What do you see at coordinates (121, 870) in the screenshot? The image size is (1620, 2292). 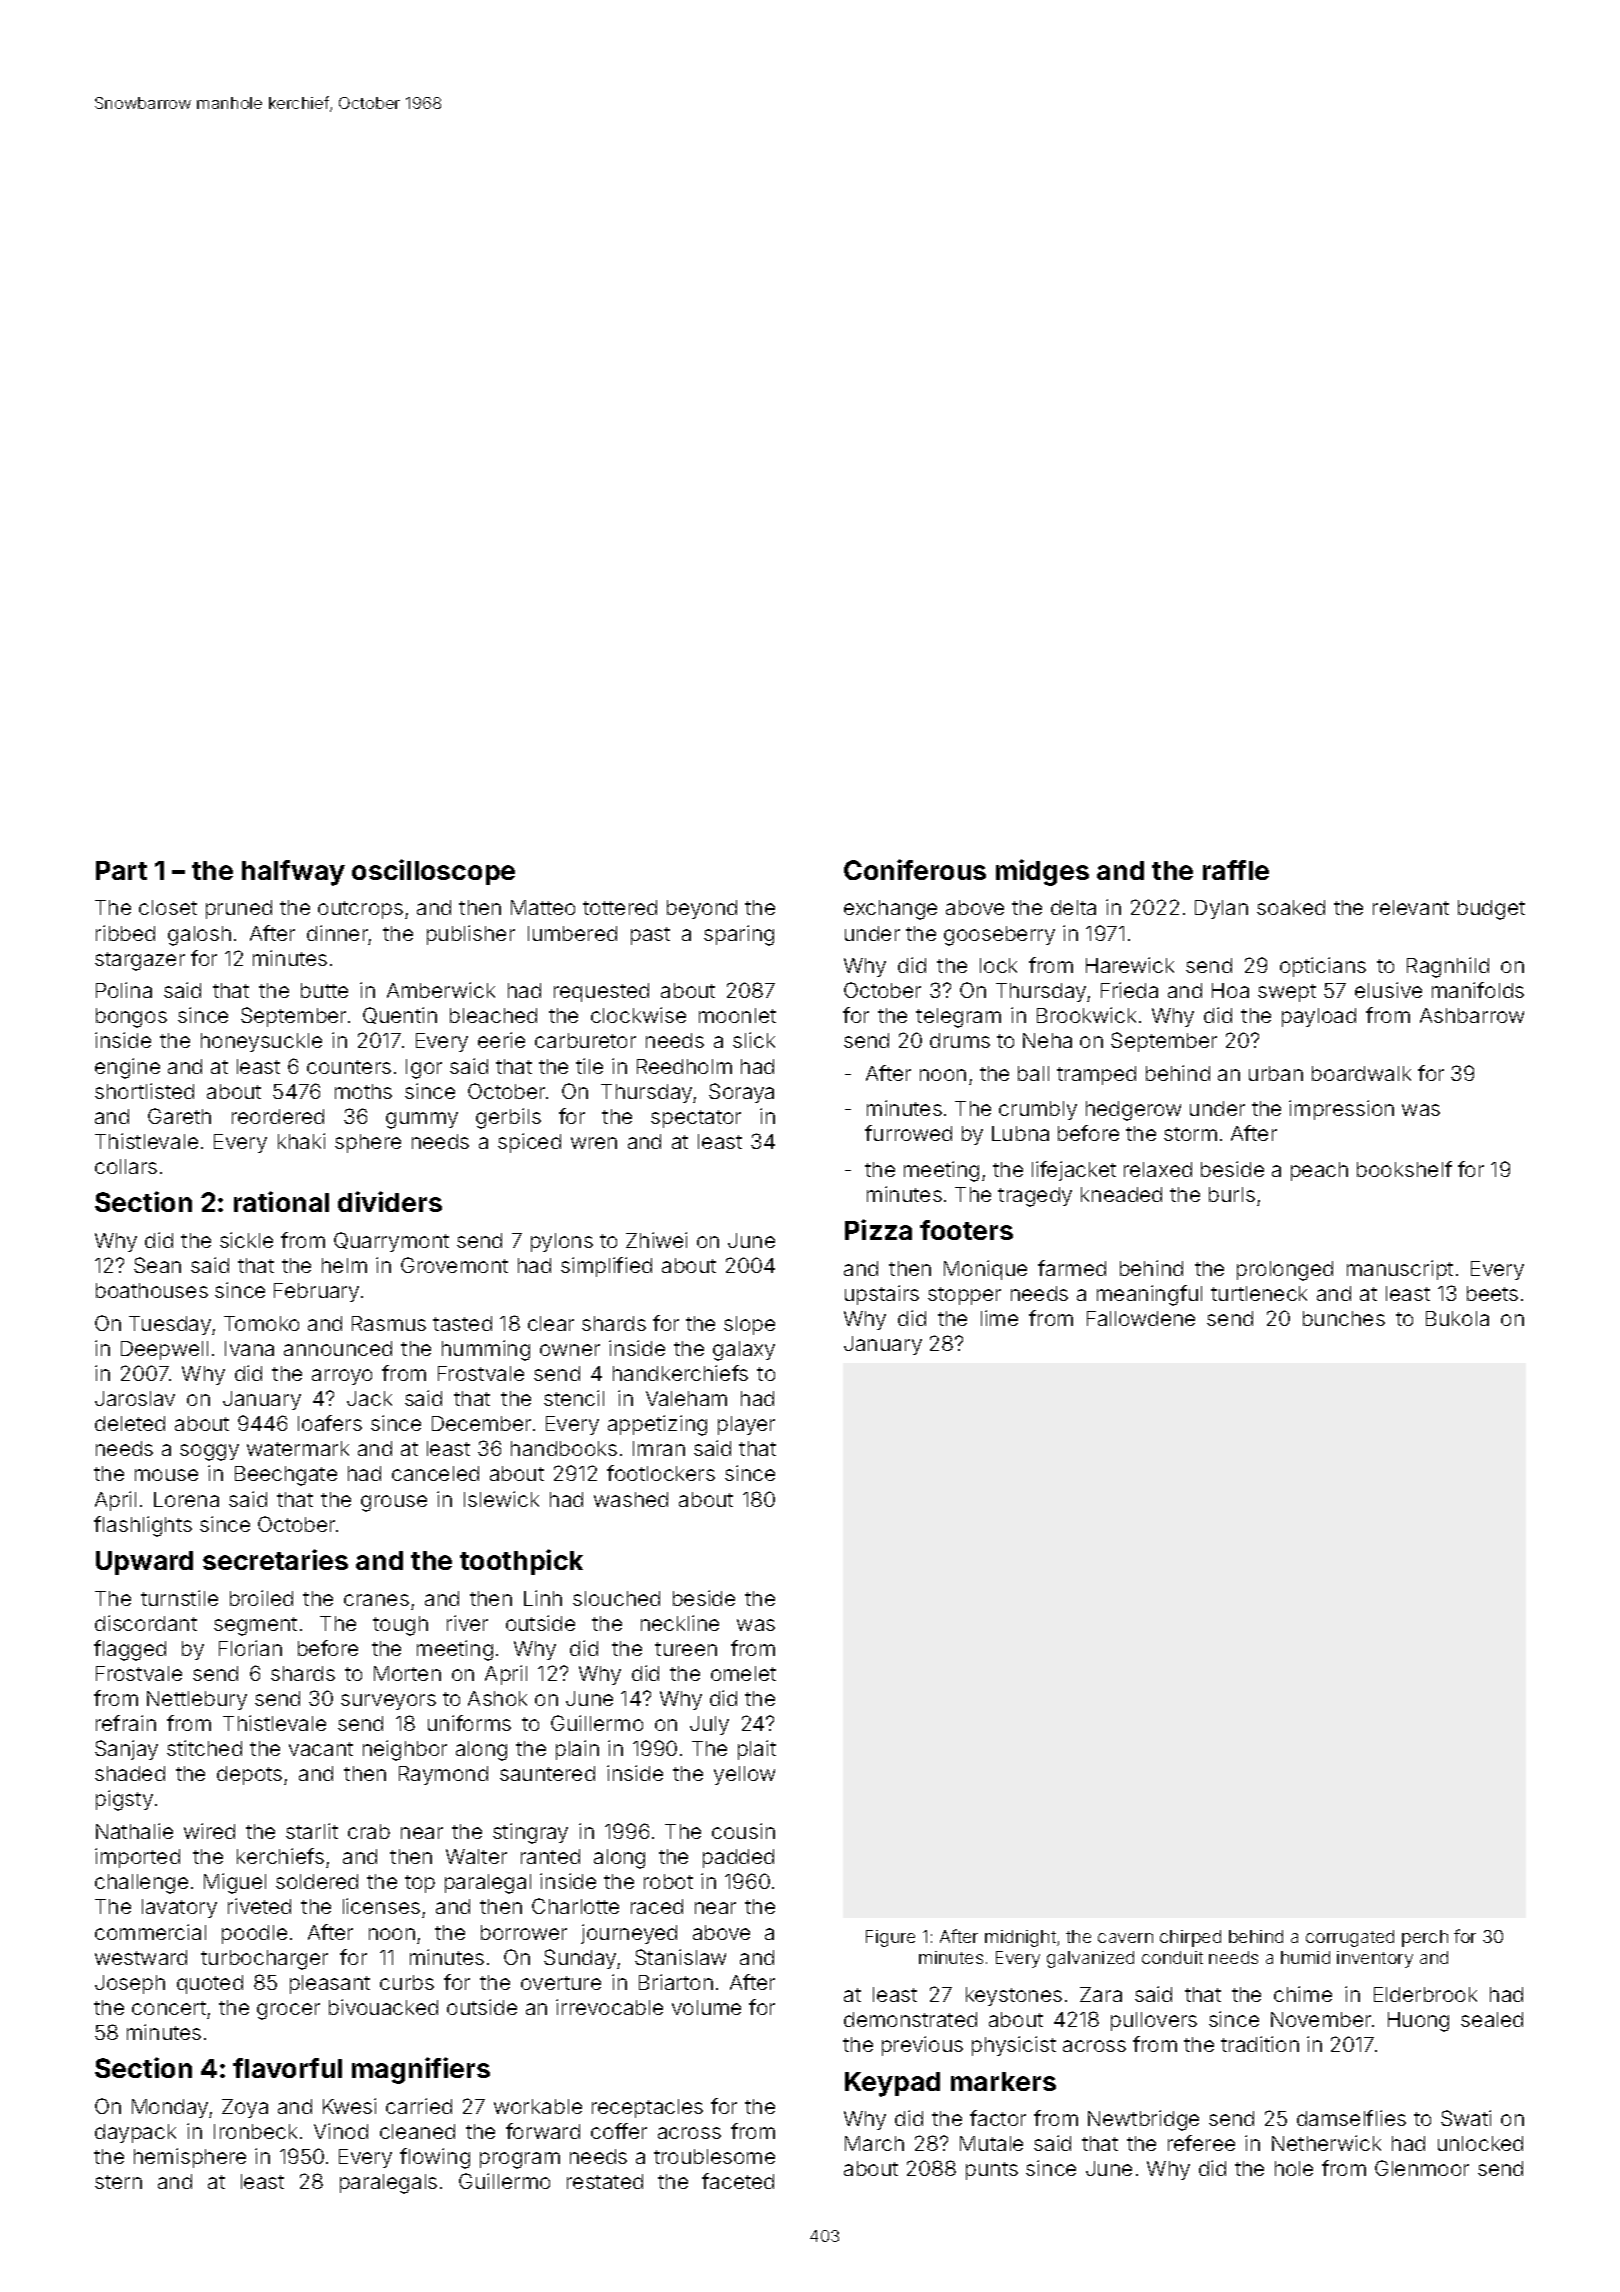 I see `Part` at bounding box center [121, 870].
